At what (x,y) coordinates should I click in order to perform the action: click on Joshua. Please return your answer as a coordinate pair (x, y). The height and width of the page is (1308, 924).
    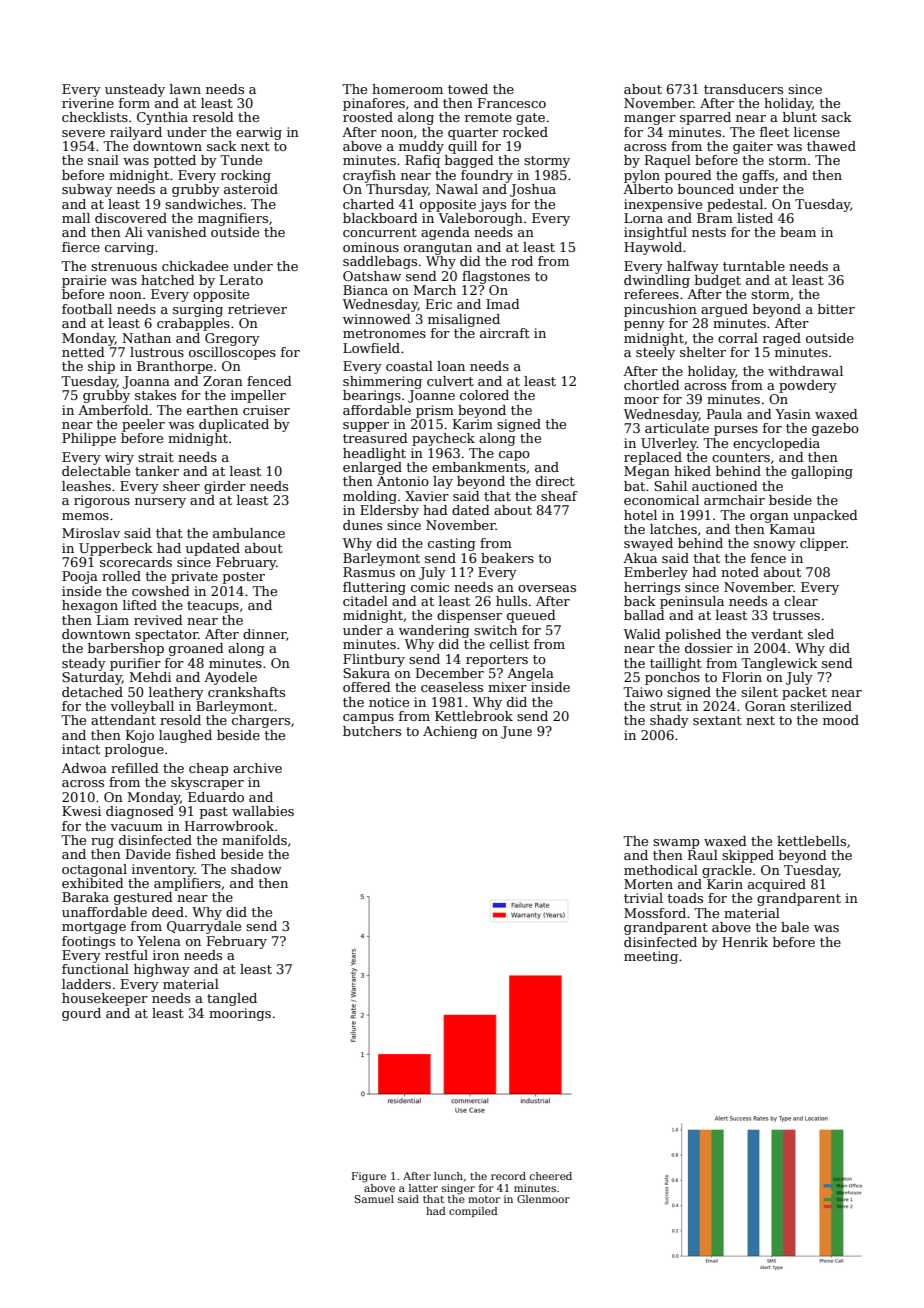
    Looking at the image, I should click on (533, 190).
